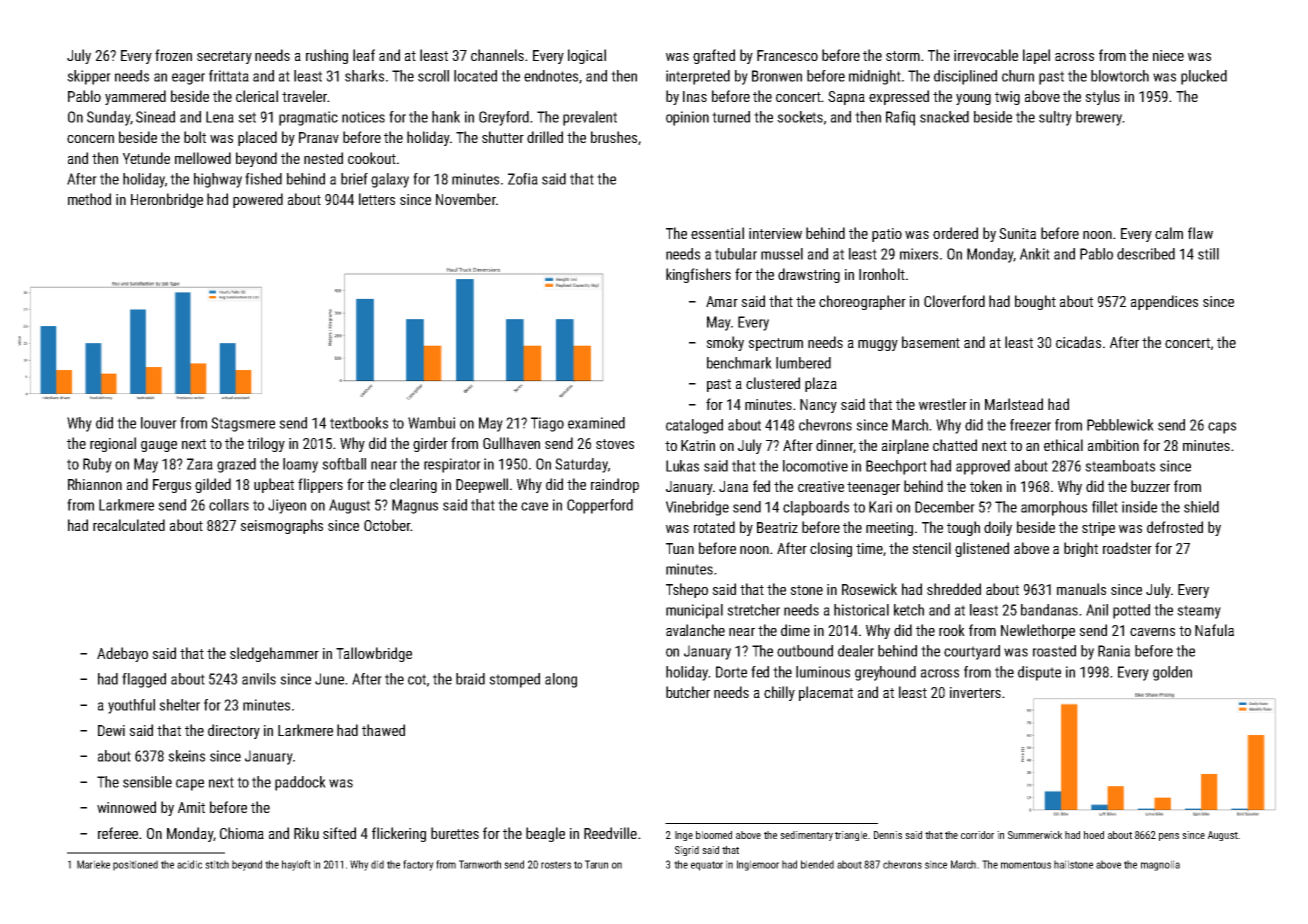 This screenshot has height=924, width=1308. Describe the element at coordinates (306, 833) in the screenshot. I see `Riku` at that location.
